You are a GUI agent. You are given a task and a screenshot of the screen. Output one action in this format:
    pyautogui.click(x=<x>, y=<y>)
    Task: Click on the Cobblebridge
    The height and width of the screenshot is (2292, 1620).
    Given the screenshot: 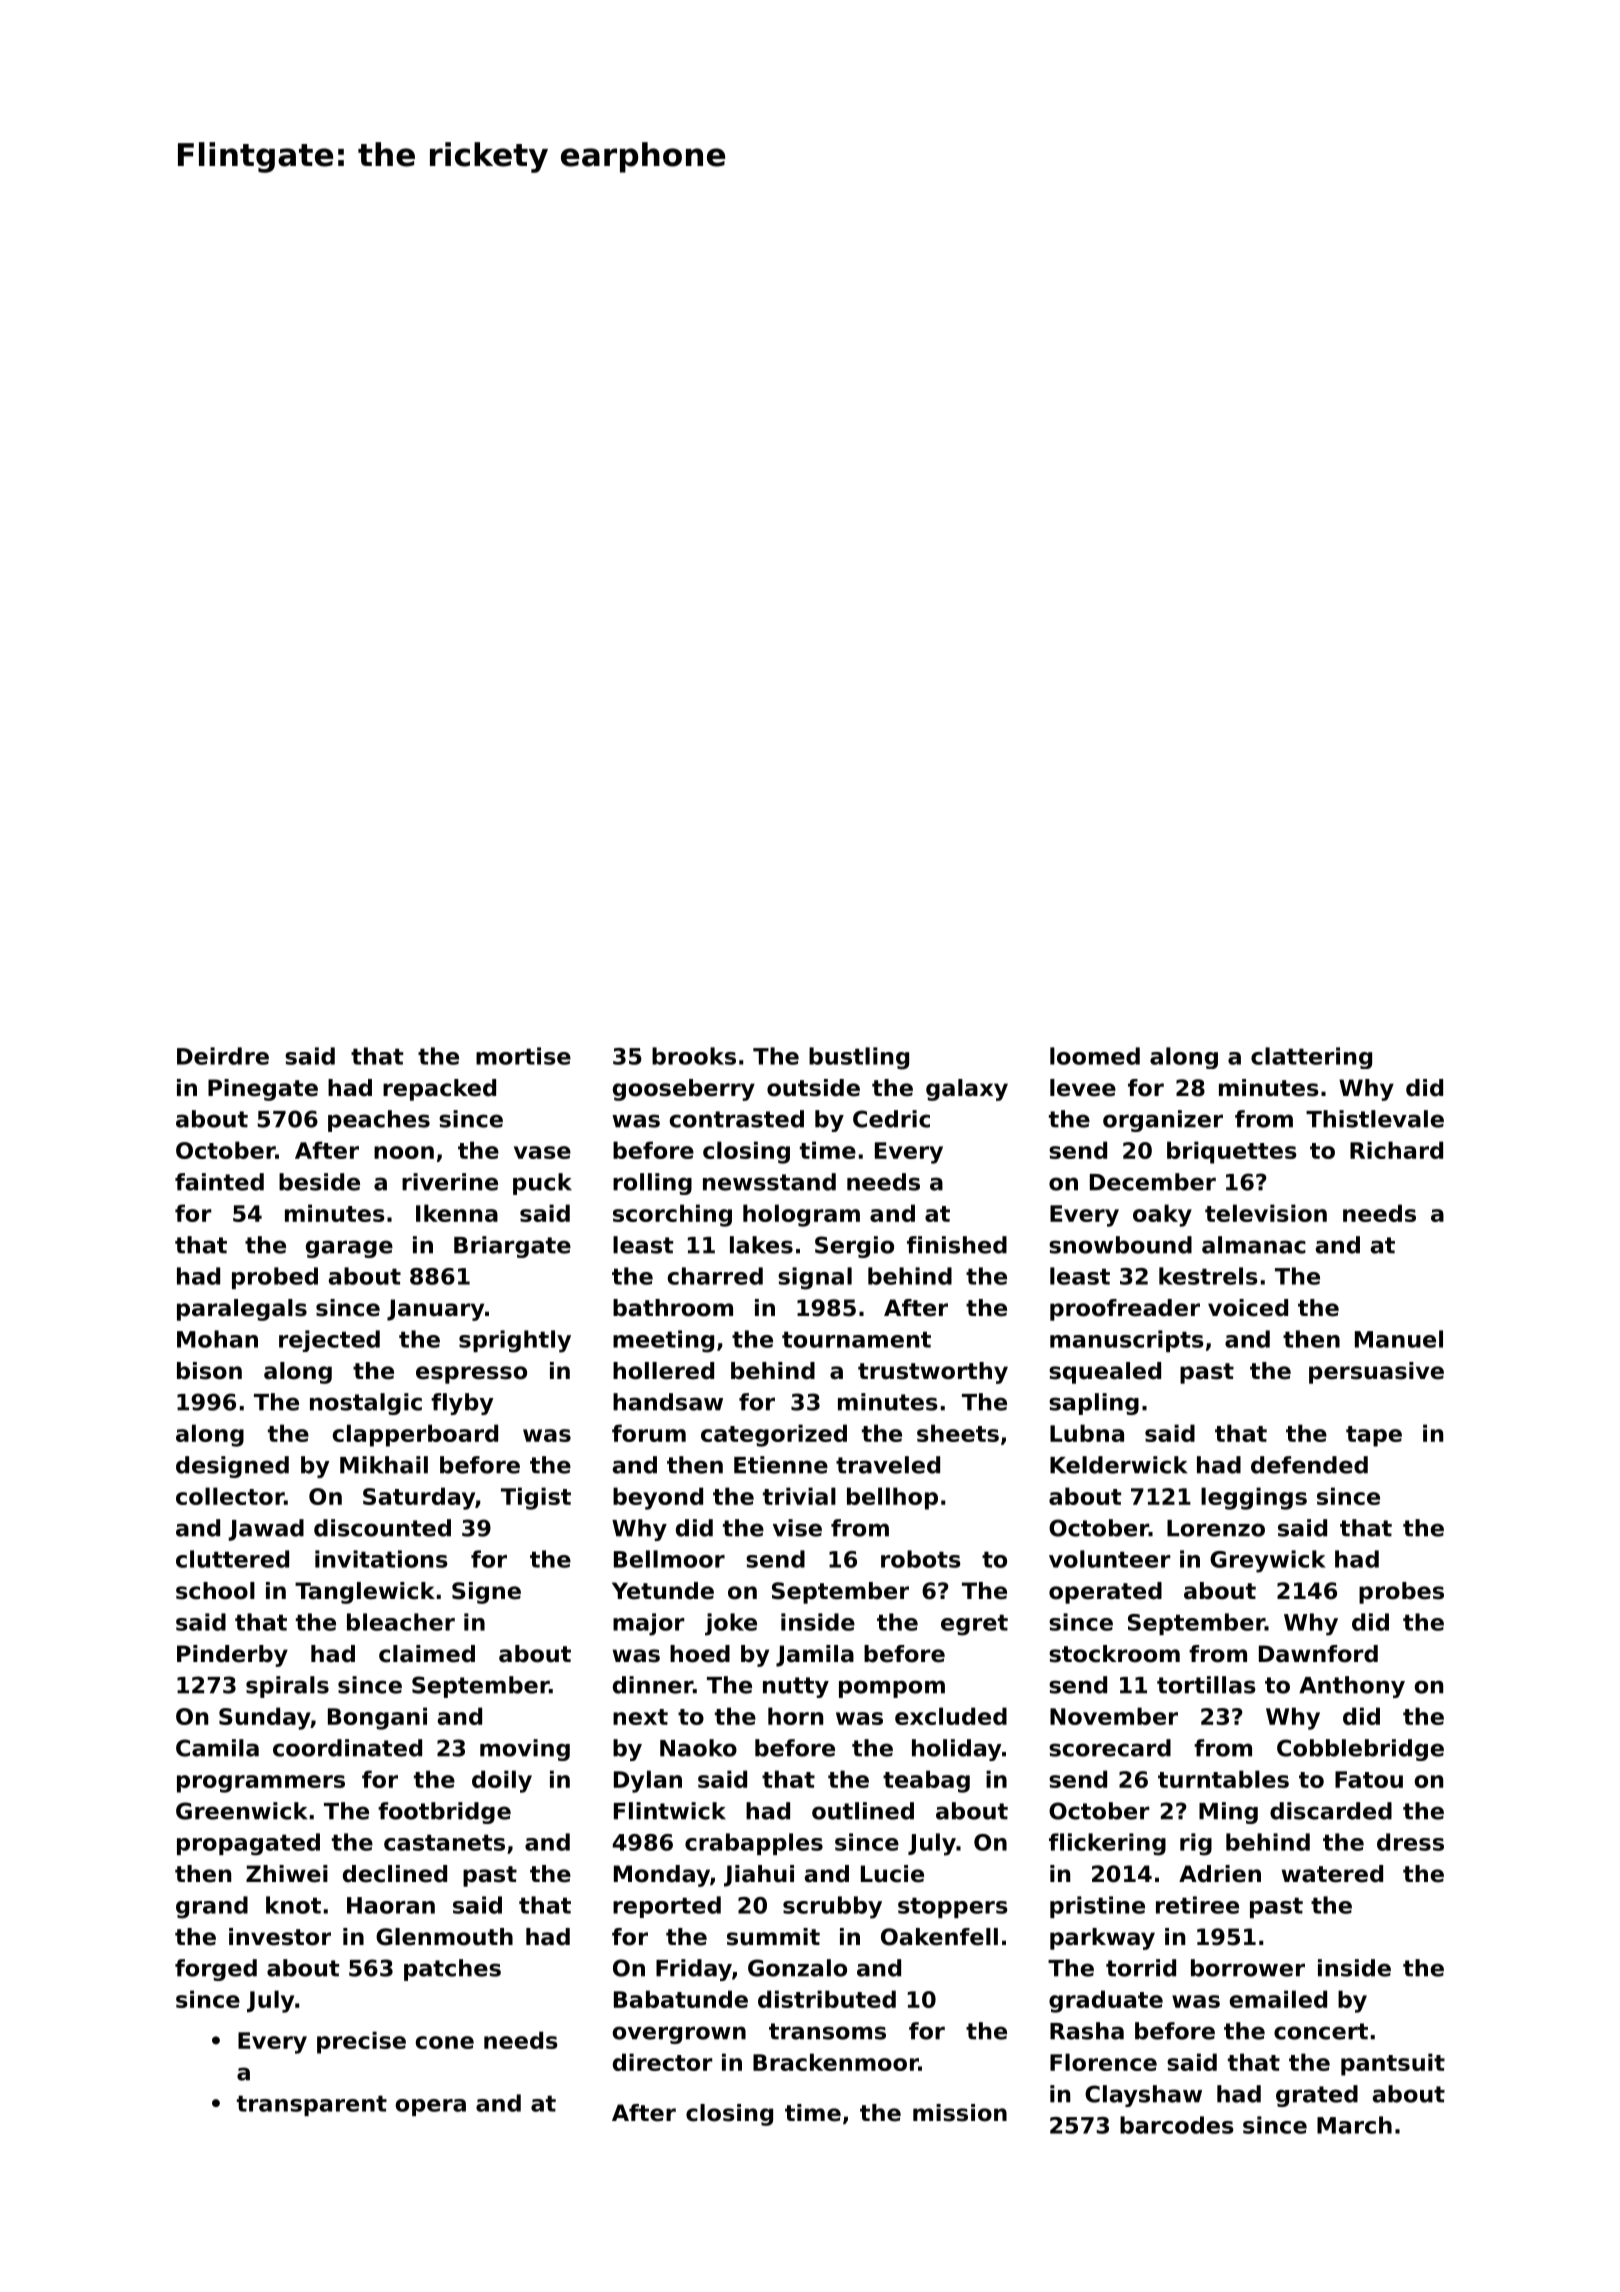 What is the action you would take?
    pyautogui.click(x=1360, y=1750)
